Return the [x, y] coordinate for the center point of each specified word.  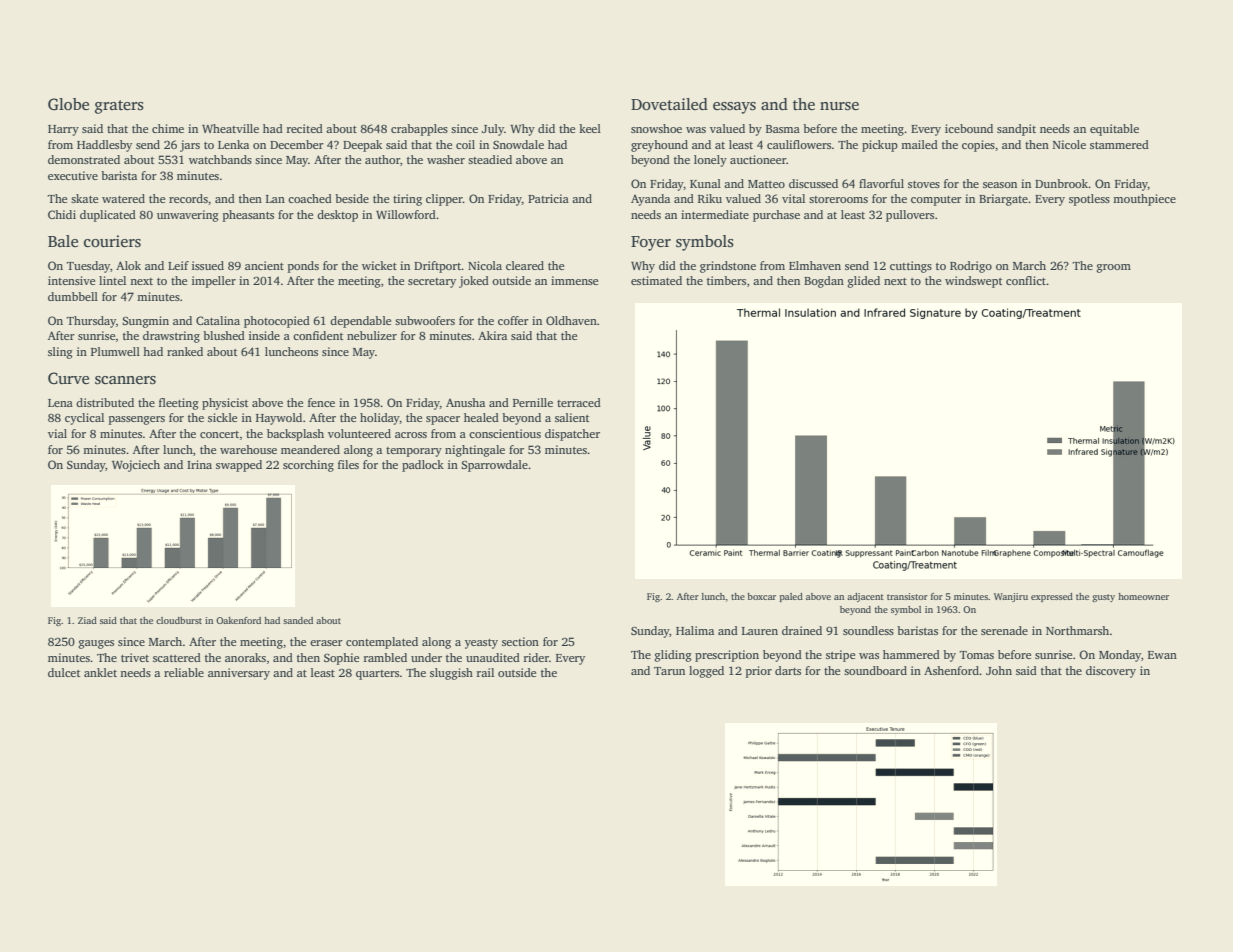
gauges [96, 644]
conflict [1026, 280]
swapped [239, 466]
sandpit [1016, 130]
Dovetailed [669, 104]
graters [119, 107]
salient [572, 417]
